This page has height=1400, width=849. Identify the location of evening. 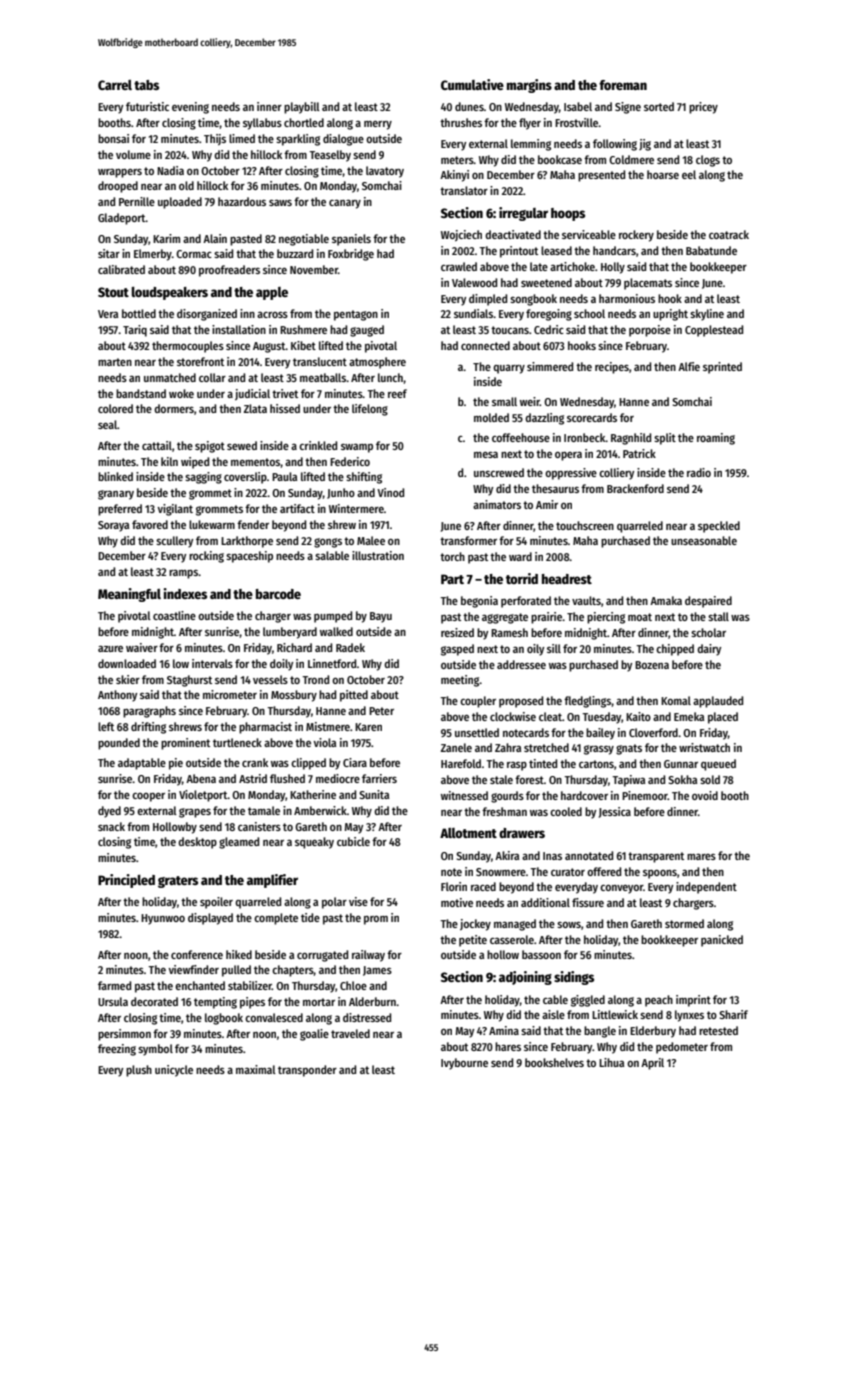
(190, 108).
